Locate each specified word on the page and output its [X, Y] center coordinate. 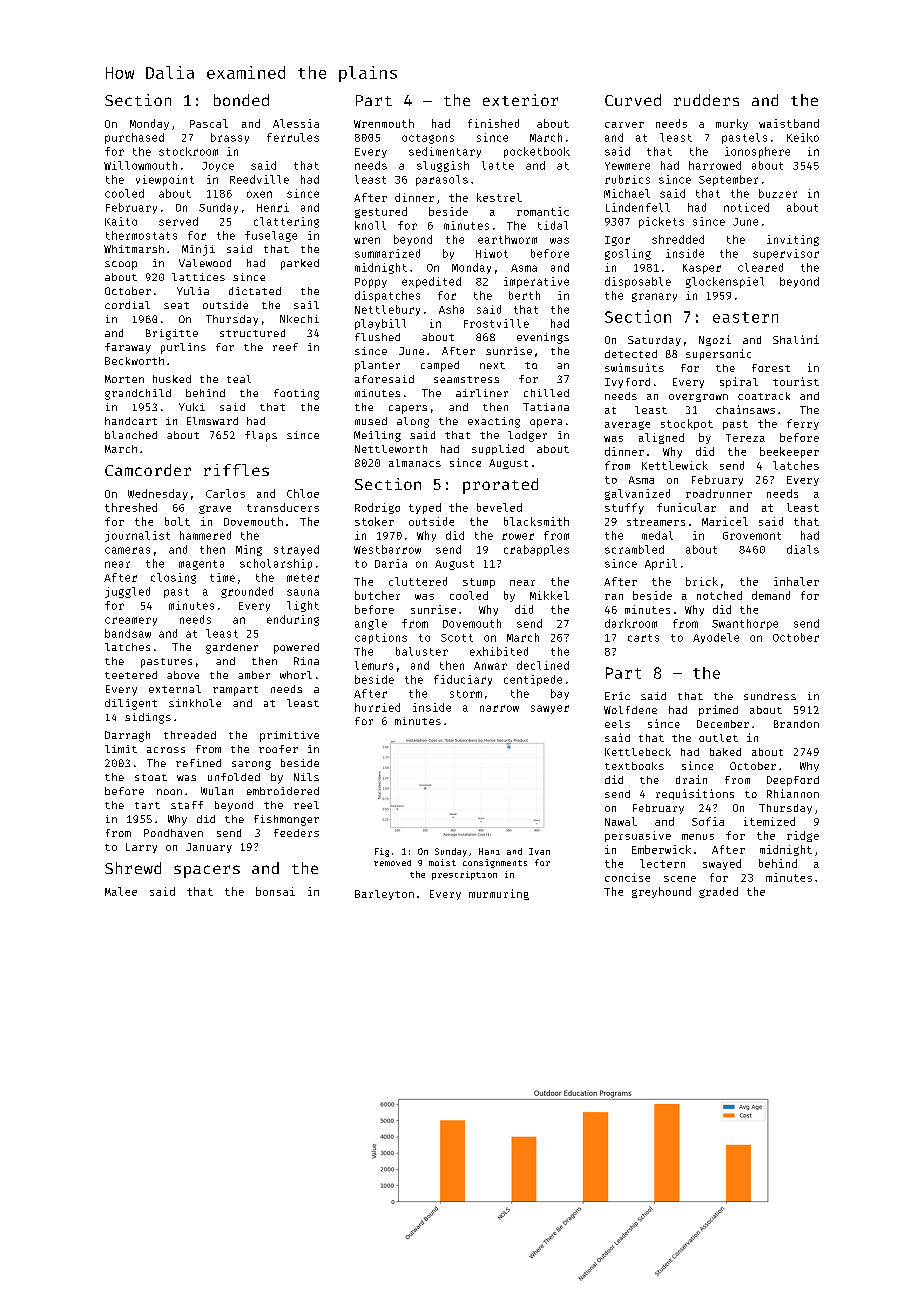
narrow [499, 708]
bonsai [275, 891]
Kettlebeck [638, 752]
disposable [638, 282]
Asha [451, 309]
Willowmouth [140, 165]
